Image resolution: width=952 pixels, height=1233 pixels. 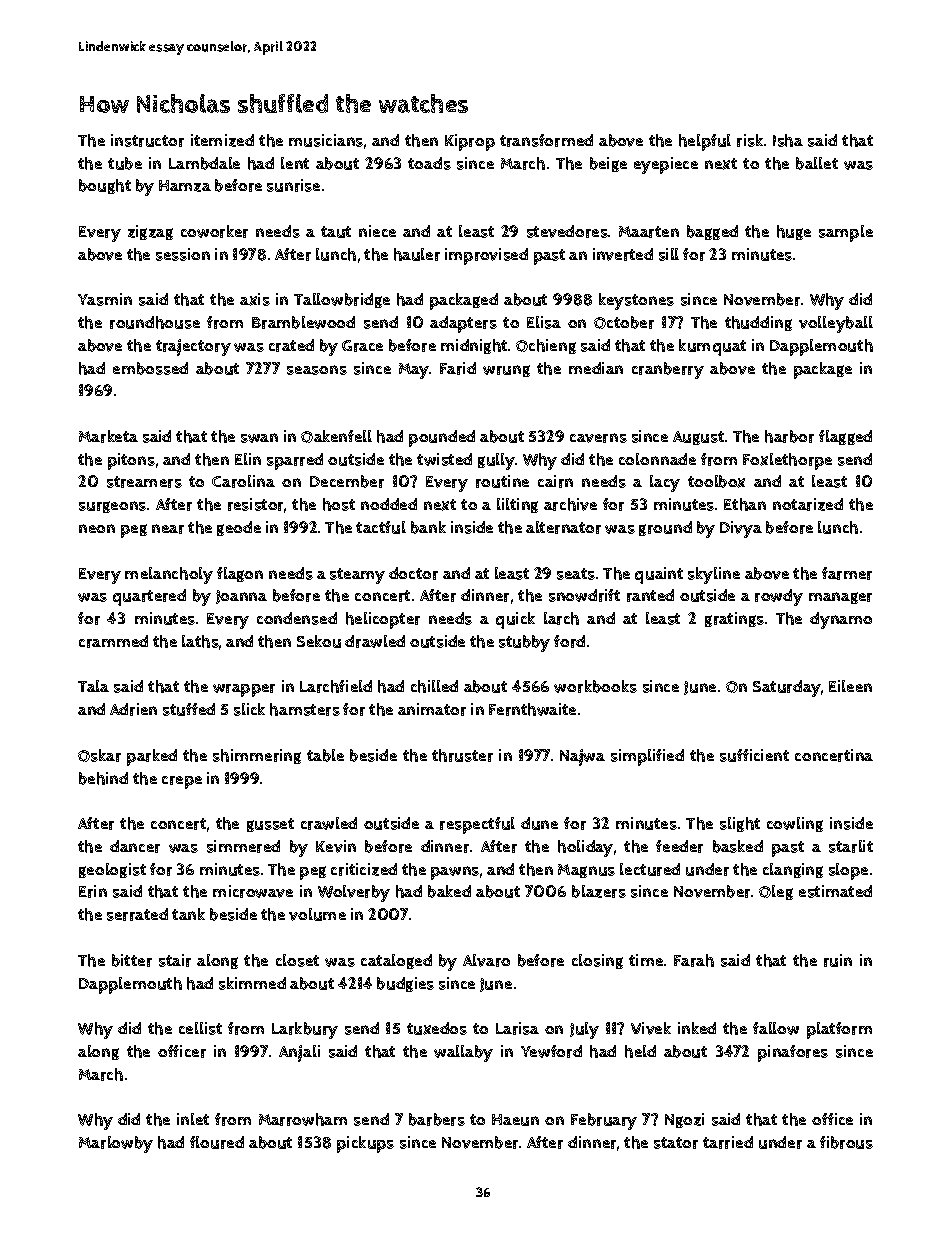 What do you see at coordinates (188, 914) in the page?
I see `tank` at bounding box center [188, 914].
